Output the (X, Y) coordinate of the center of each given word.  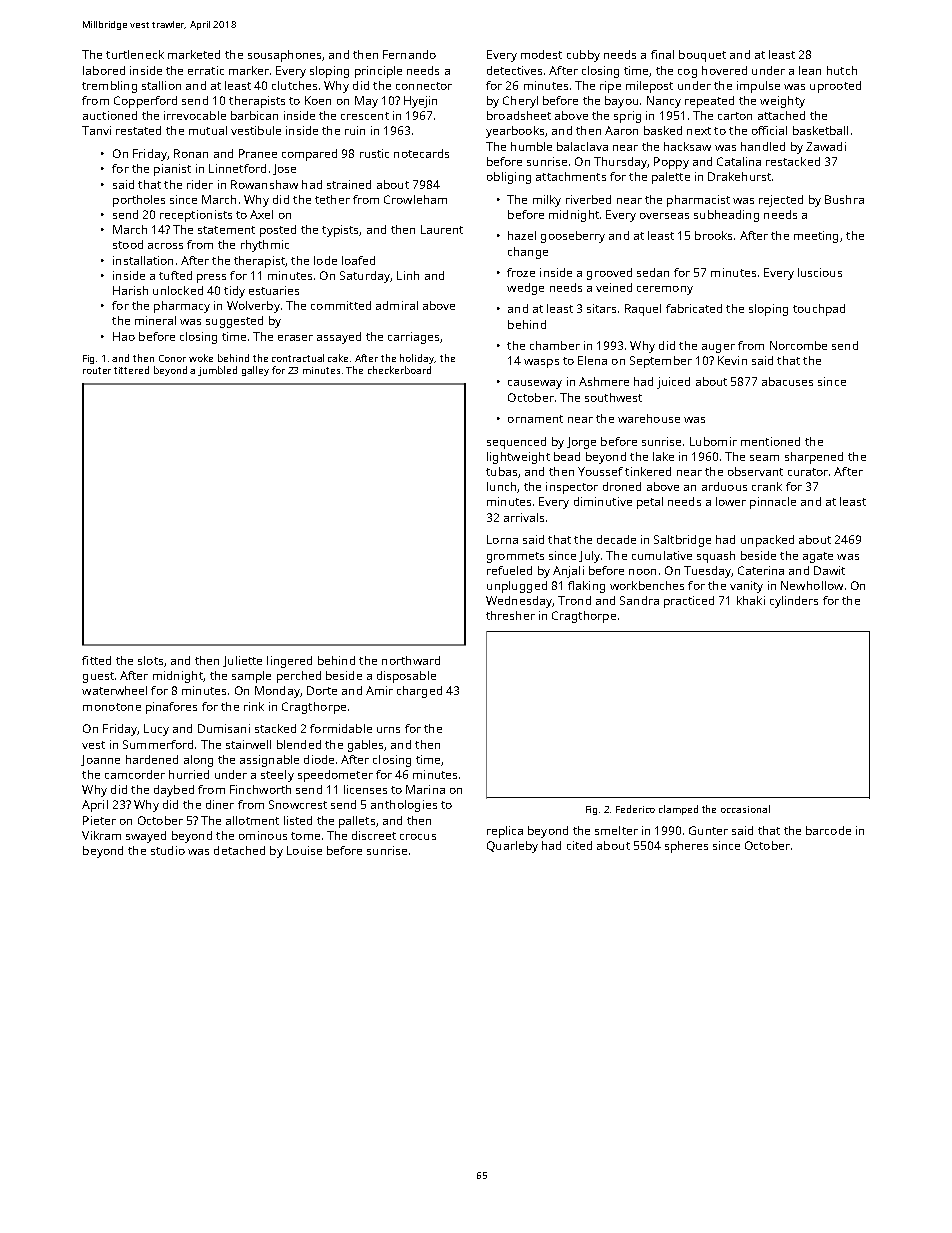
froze (521, 272)
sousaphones (284, 56)
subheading (726, 216)
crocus (418, 837)
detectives (514, 70)
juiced (673, 383)
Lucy (156, 730)
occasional (745, 809)
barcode (828, 830)
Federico (635, 809)
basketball (820, 130)
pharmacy (182, 307)
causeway (535, 384)
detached (239, 850)
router (97, 370)
